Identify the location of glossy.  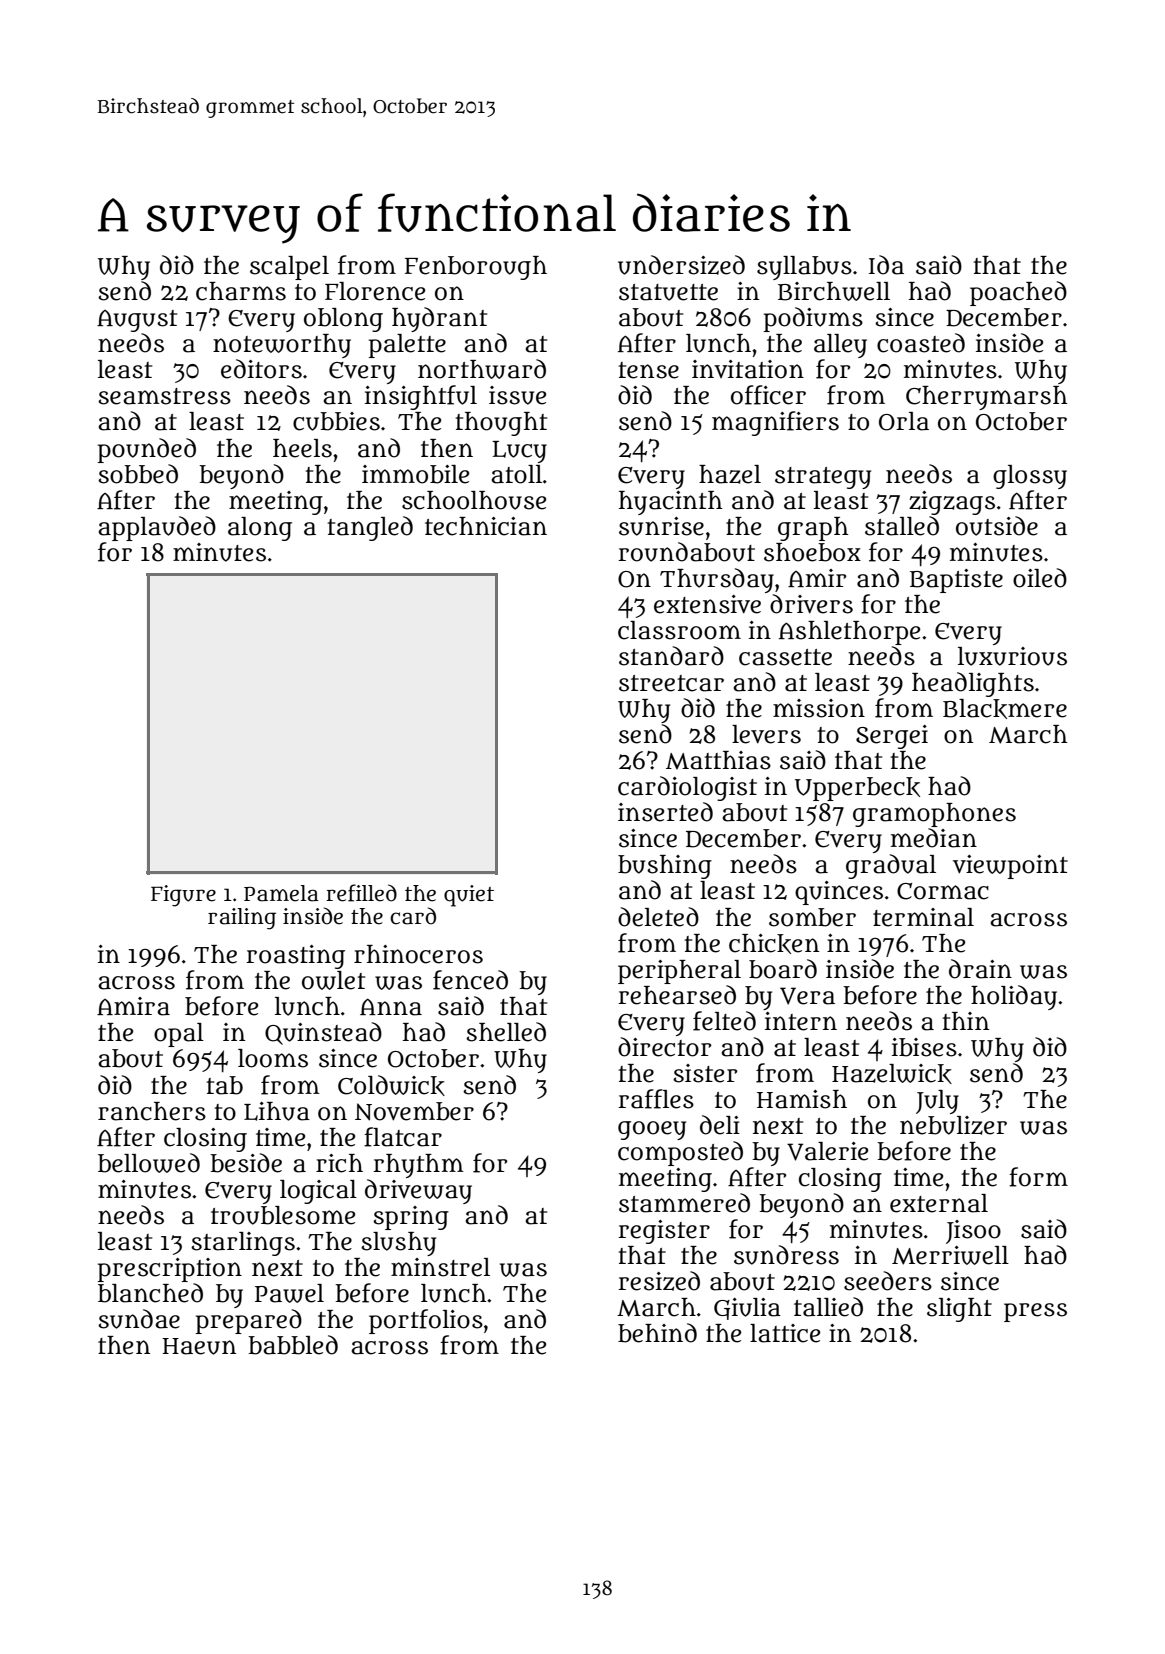
(1030, 477).
